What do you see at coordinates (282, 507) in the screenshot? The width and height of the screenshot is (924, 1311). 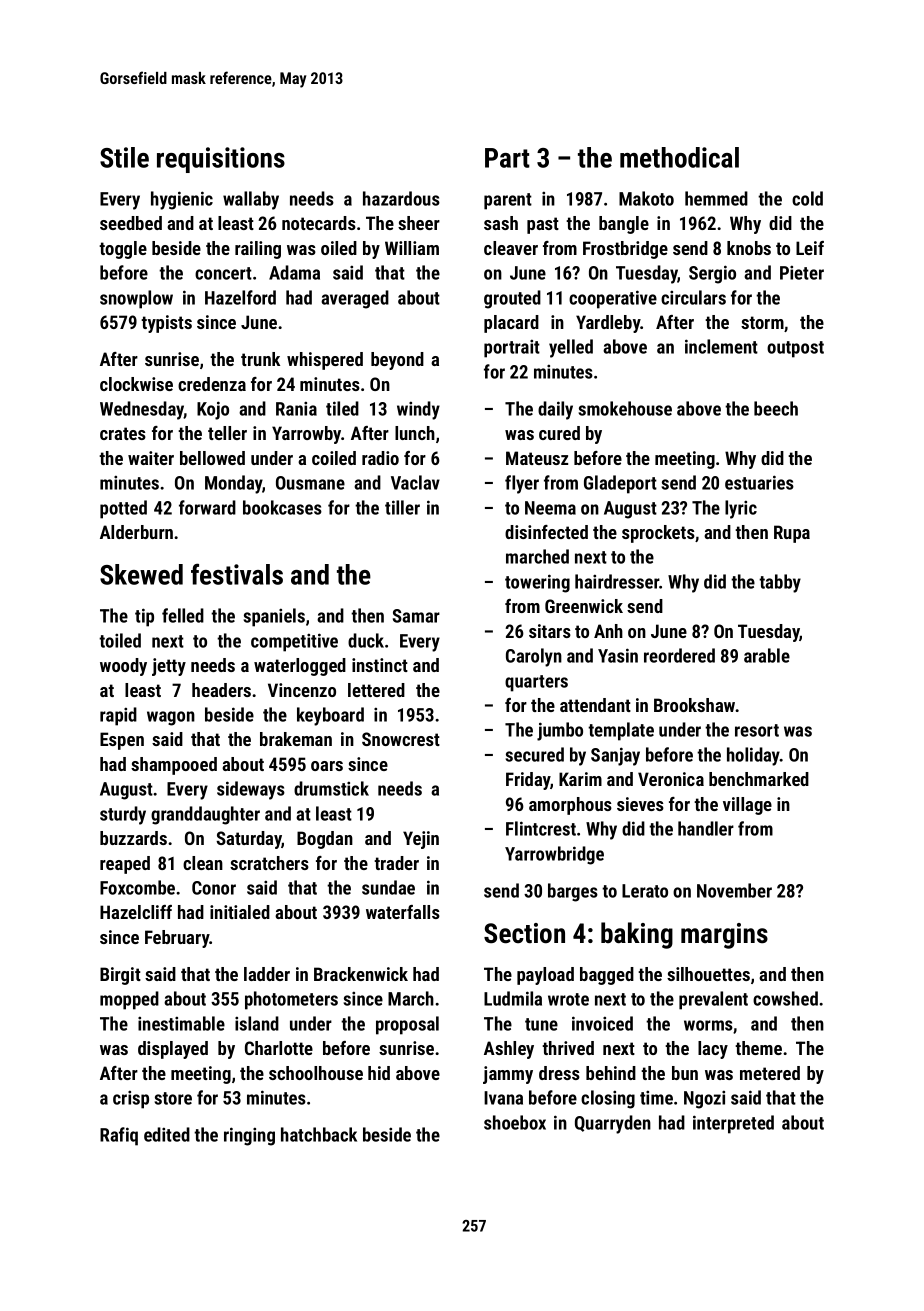 I see `bookcases` at bounding box center [282, 507].
